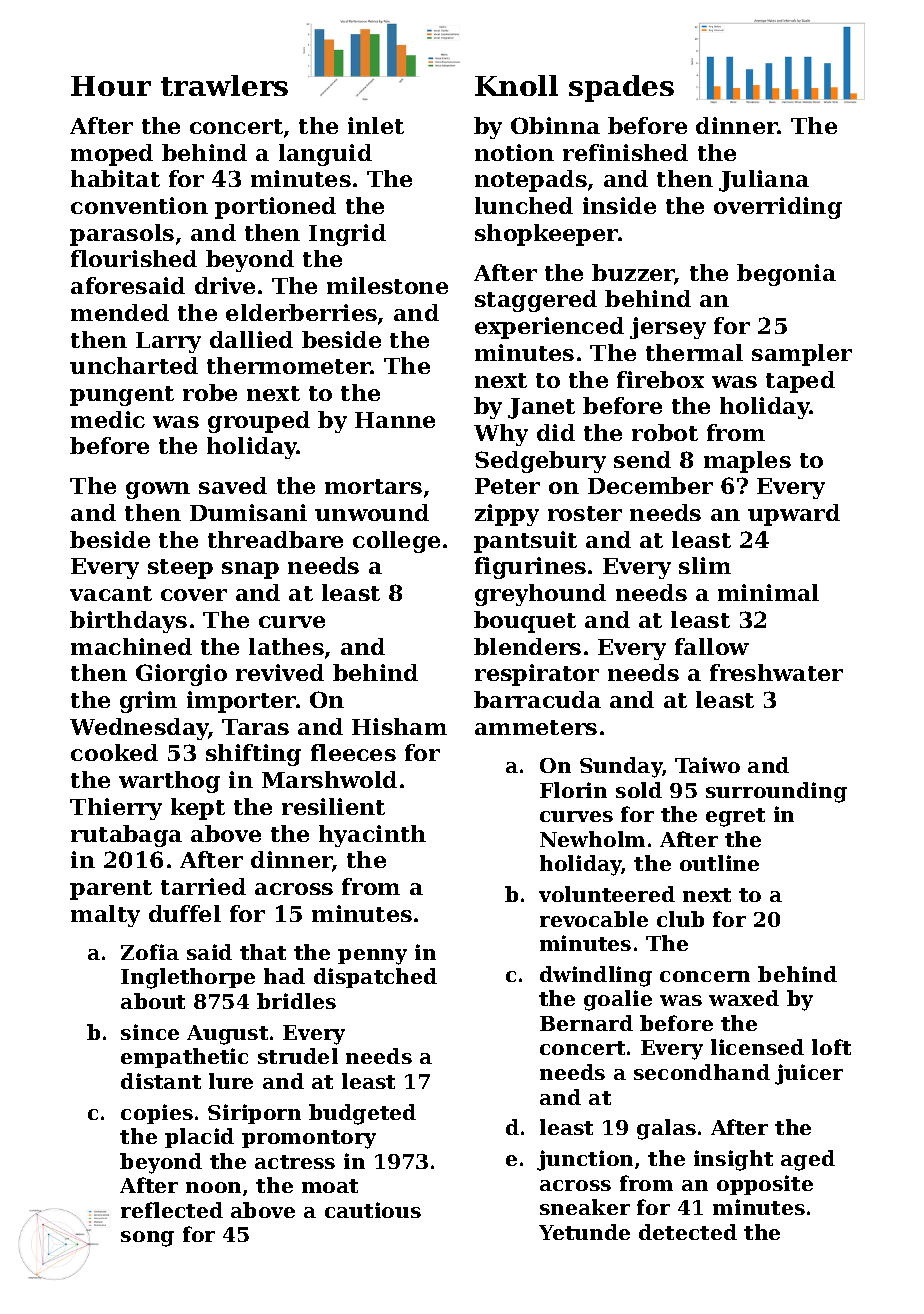 Image resolution: width=924 pixels, height=1314 pixels. What do you see at coordinates (122, 396) in the document?
I see `pungent` at bounding box center [122, 396].
